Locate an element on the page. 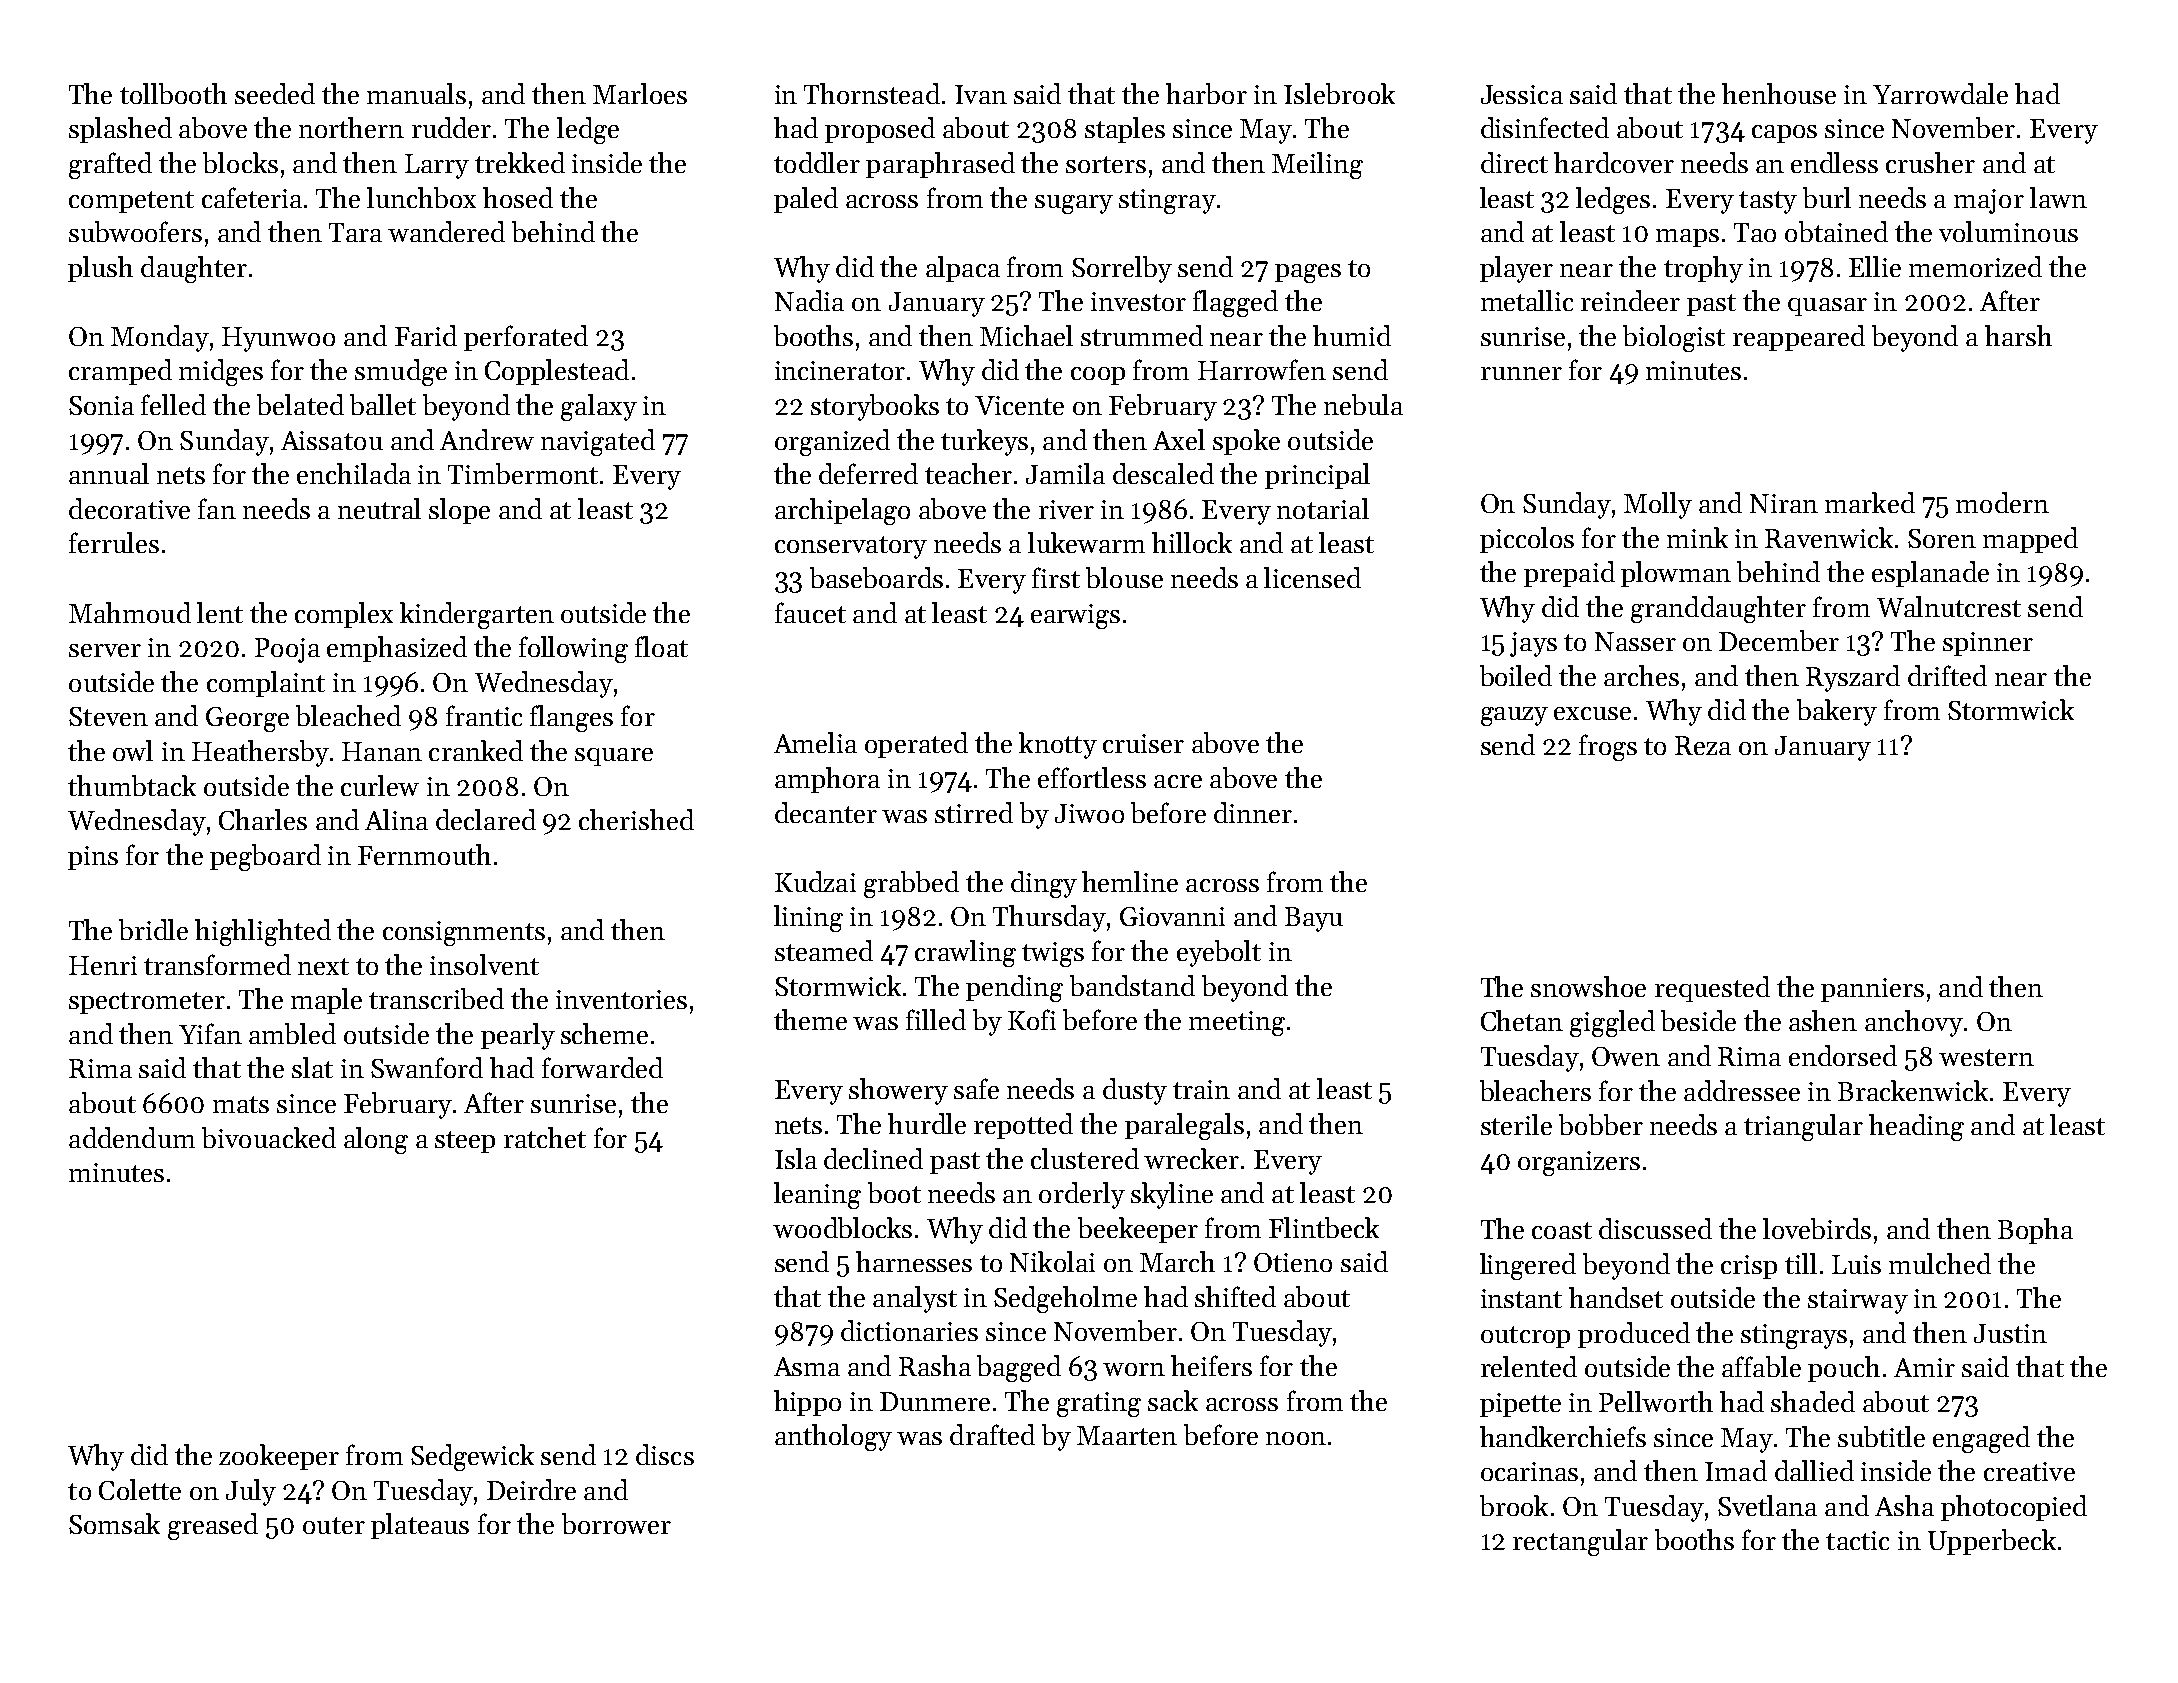  henhouse is located at coordinates (1779, 93).
